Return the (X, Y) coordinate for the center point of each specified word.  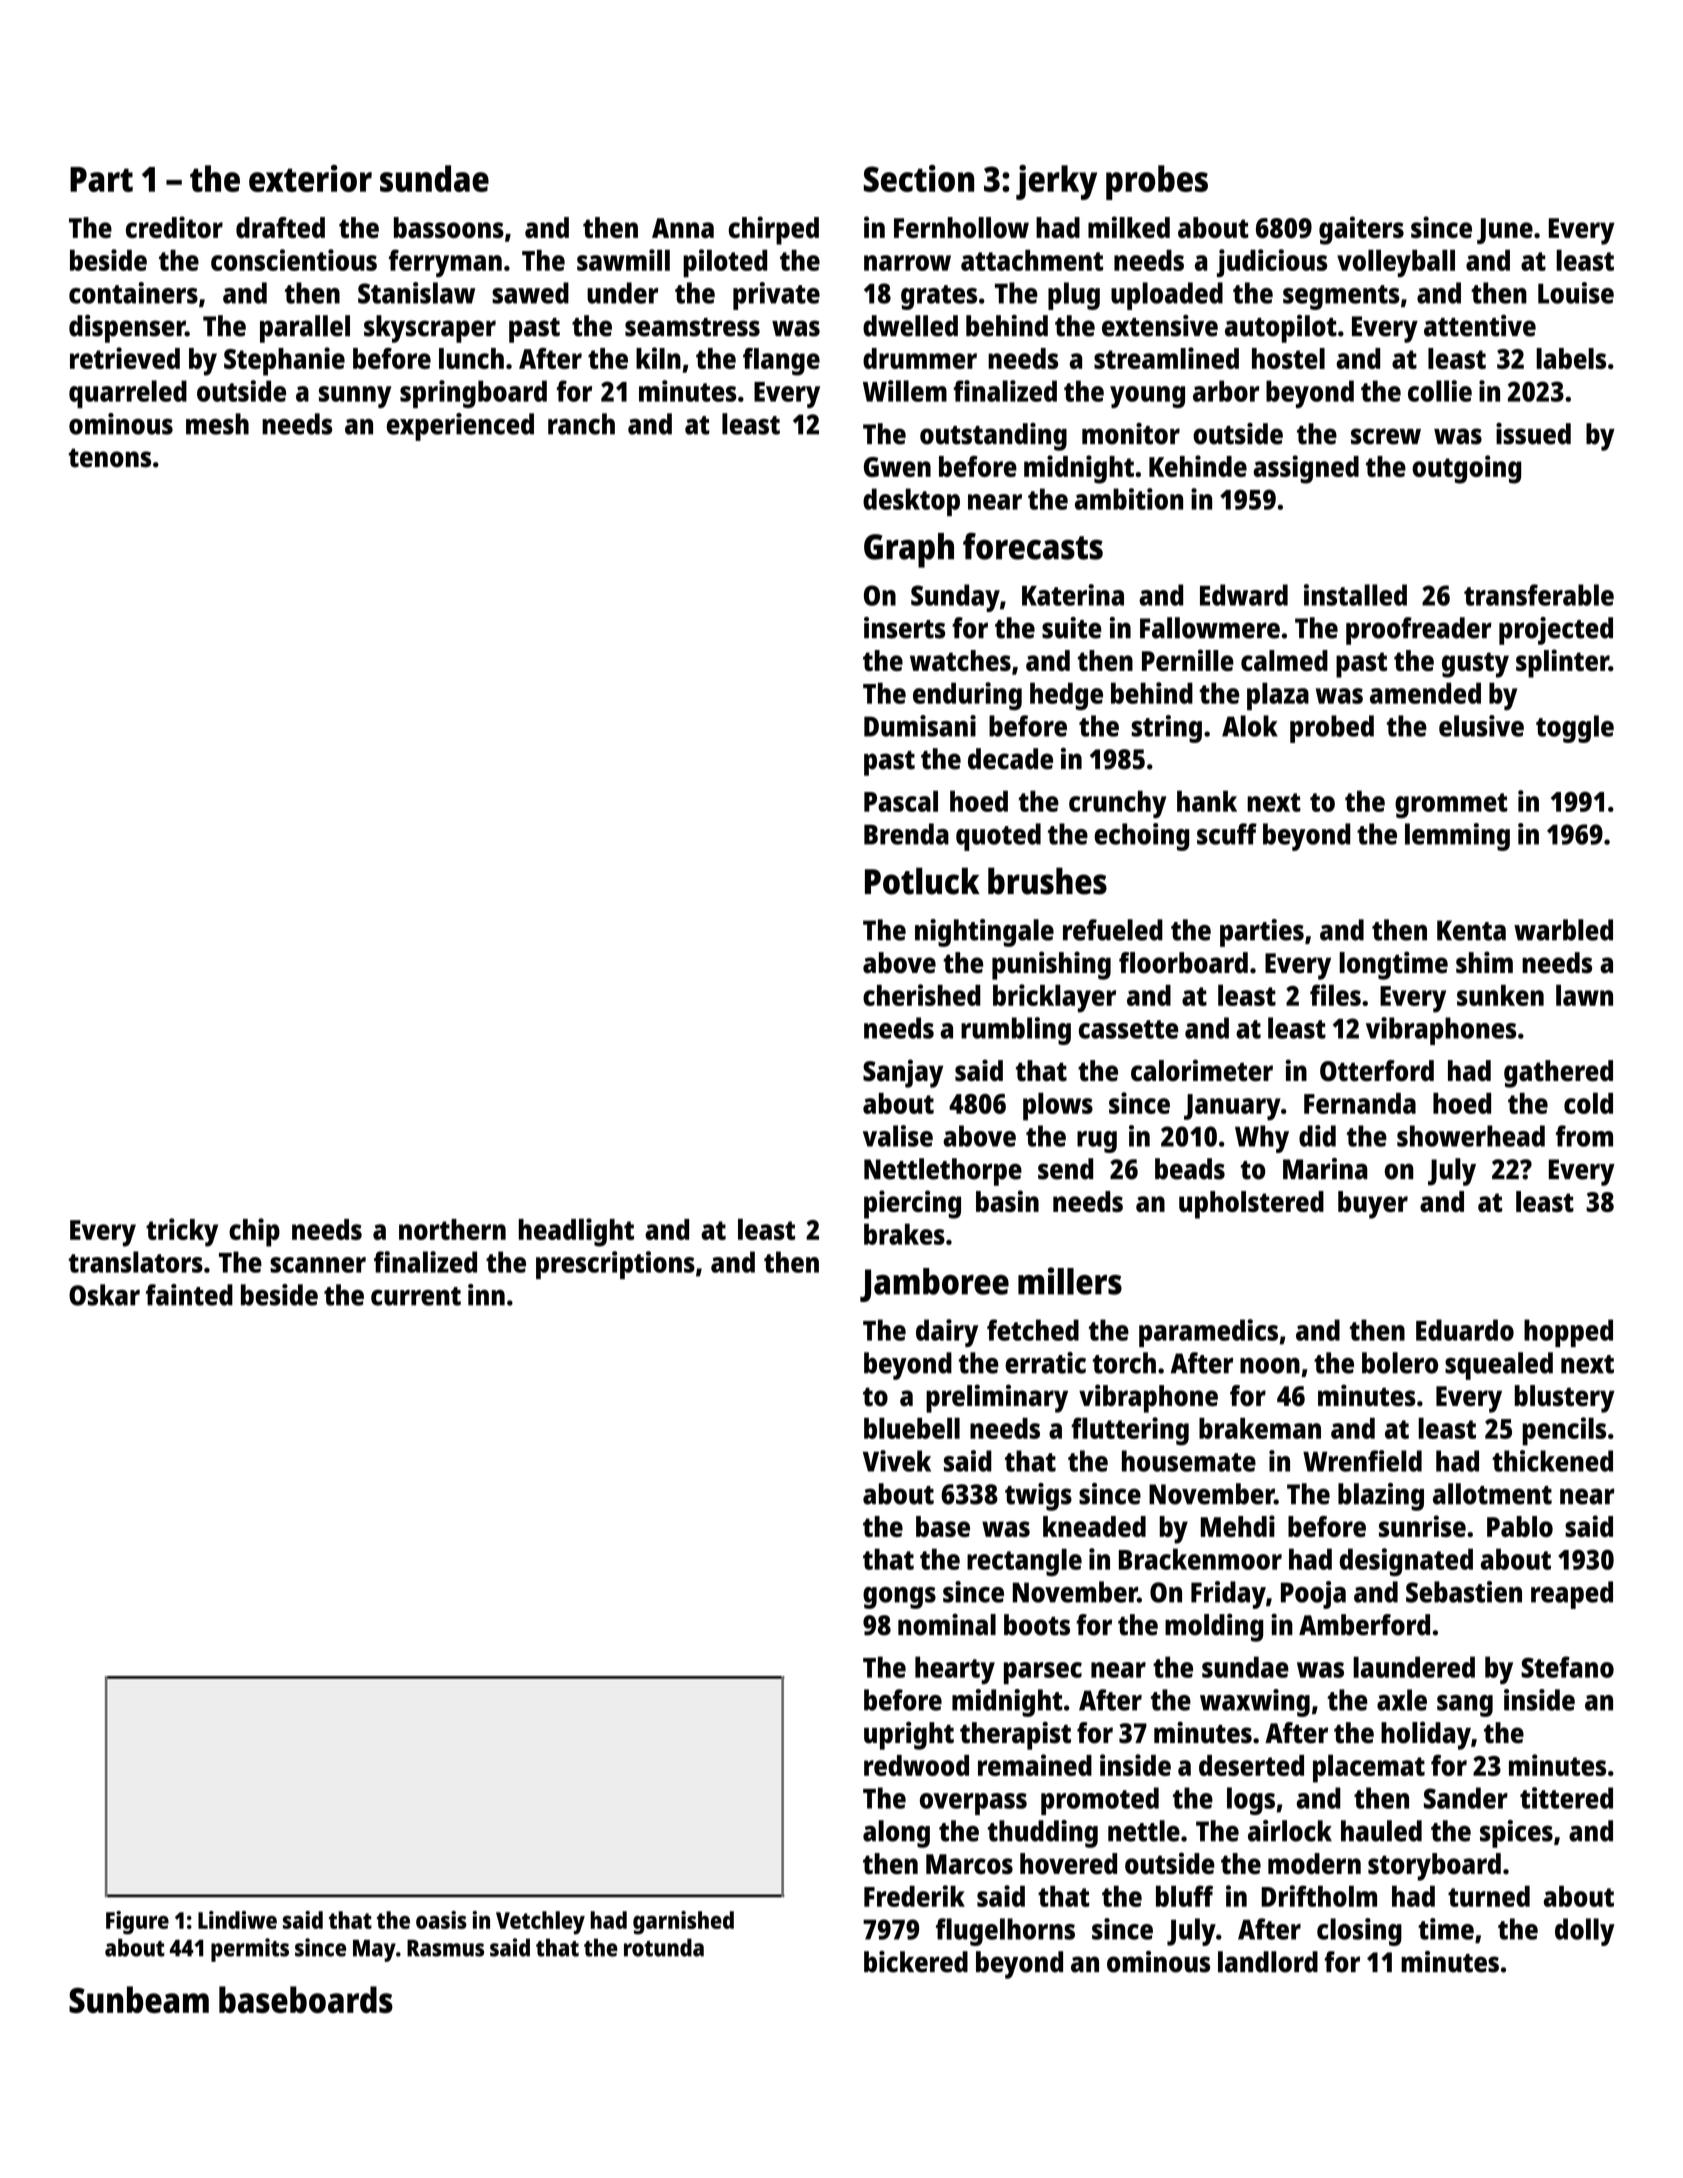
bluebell (912, 1428)
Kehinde (1198, 466)
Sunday (955, 598)
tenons (110, 458)
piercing (912, 1204)
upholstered (1251, 1205)
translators (136, 1262)
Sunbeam (139, 1999)
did (1317, 1136)
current (416, 1296)
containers (133, 293)
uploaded (1167, 296)
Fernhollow (961, 227)
